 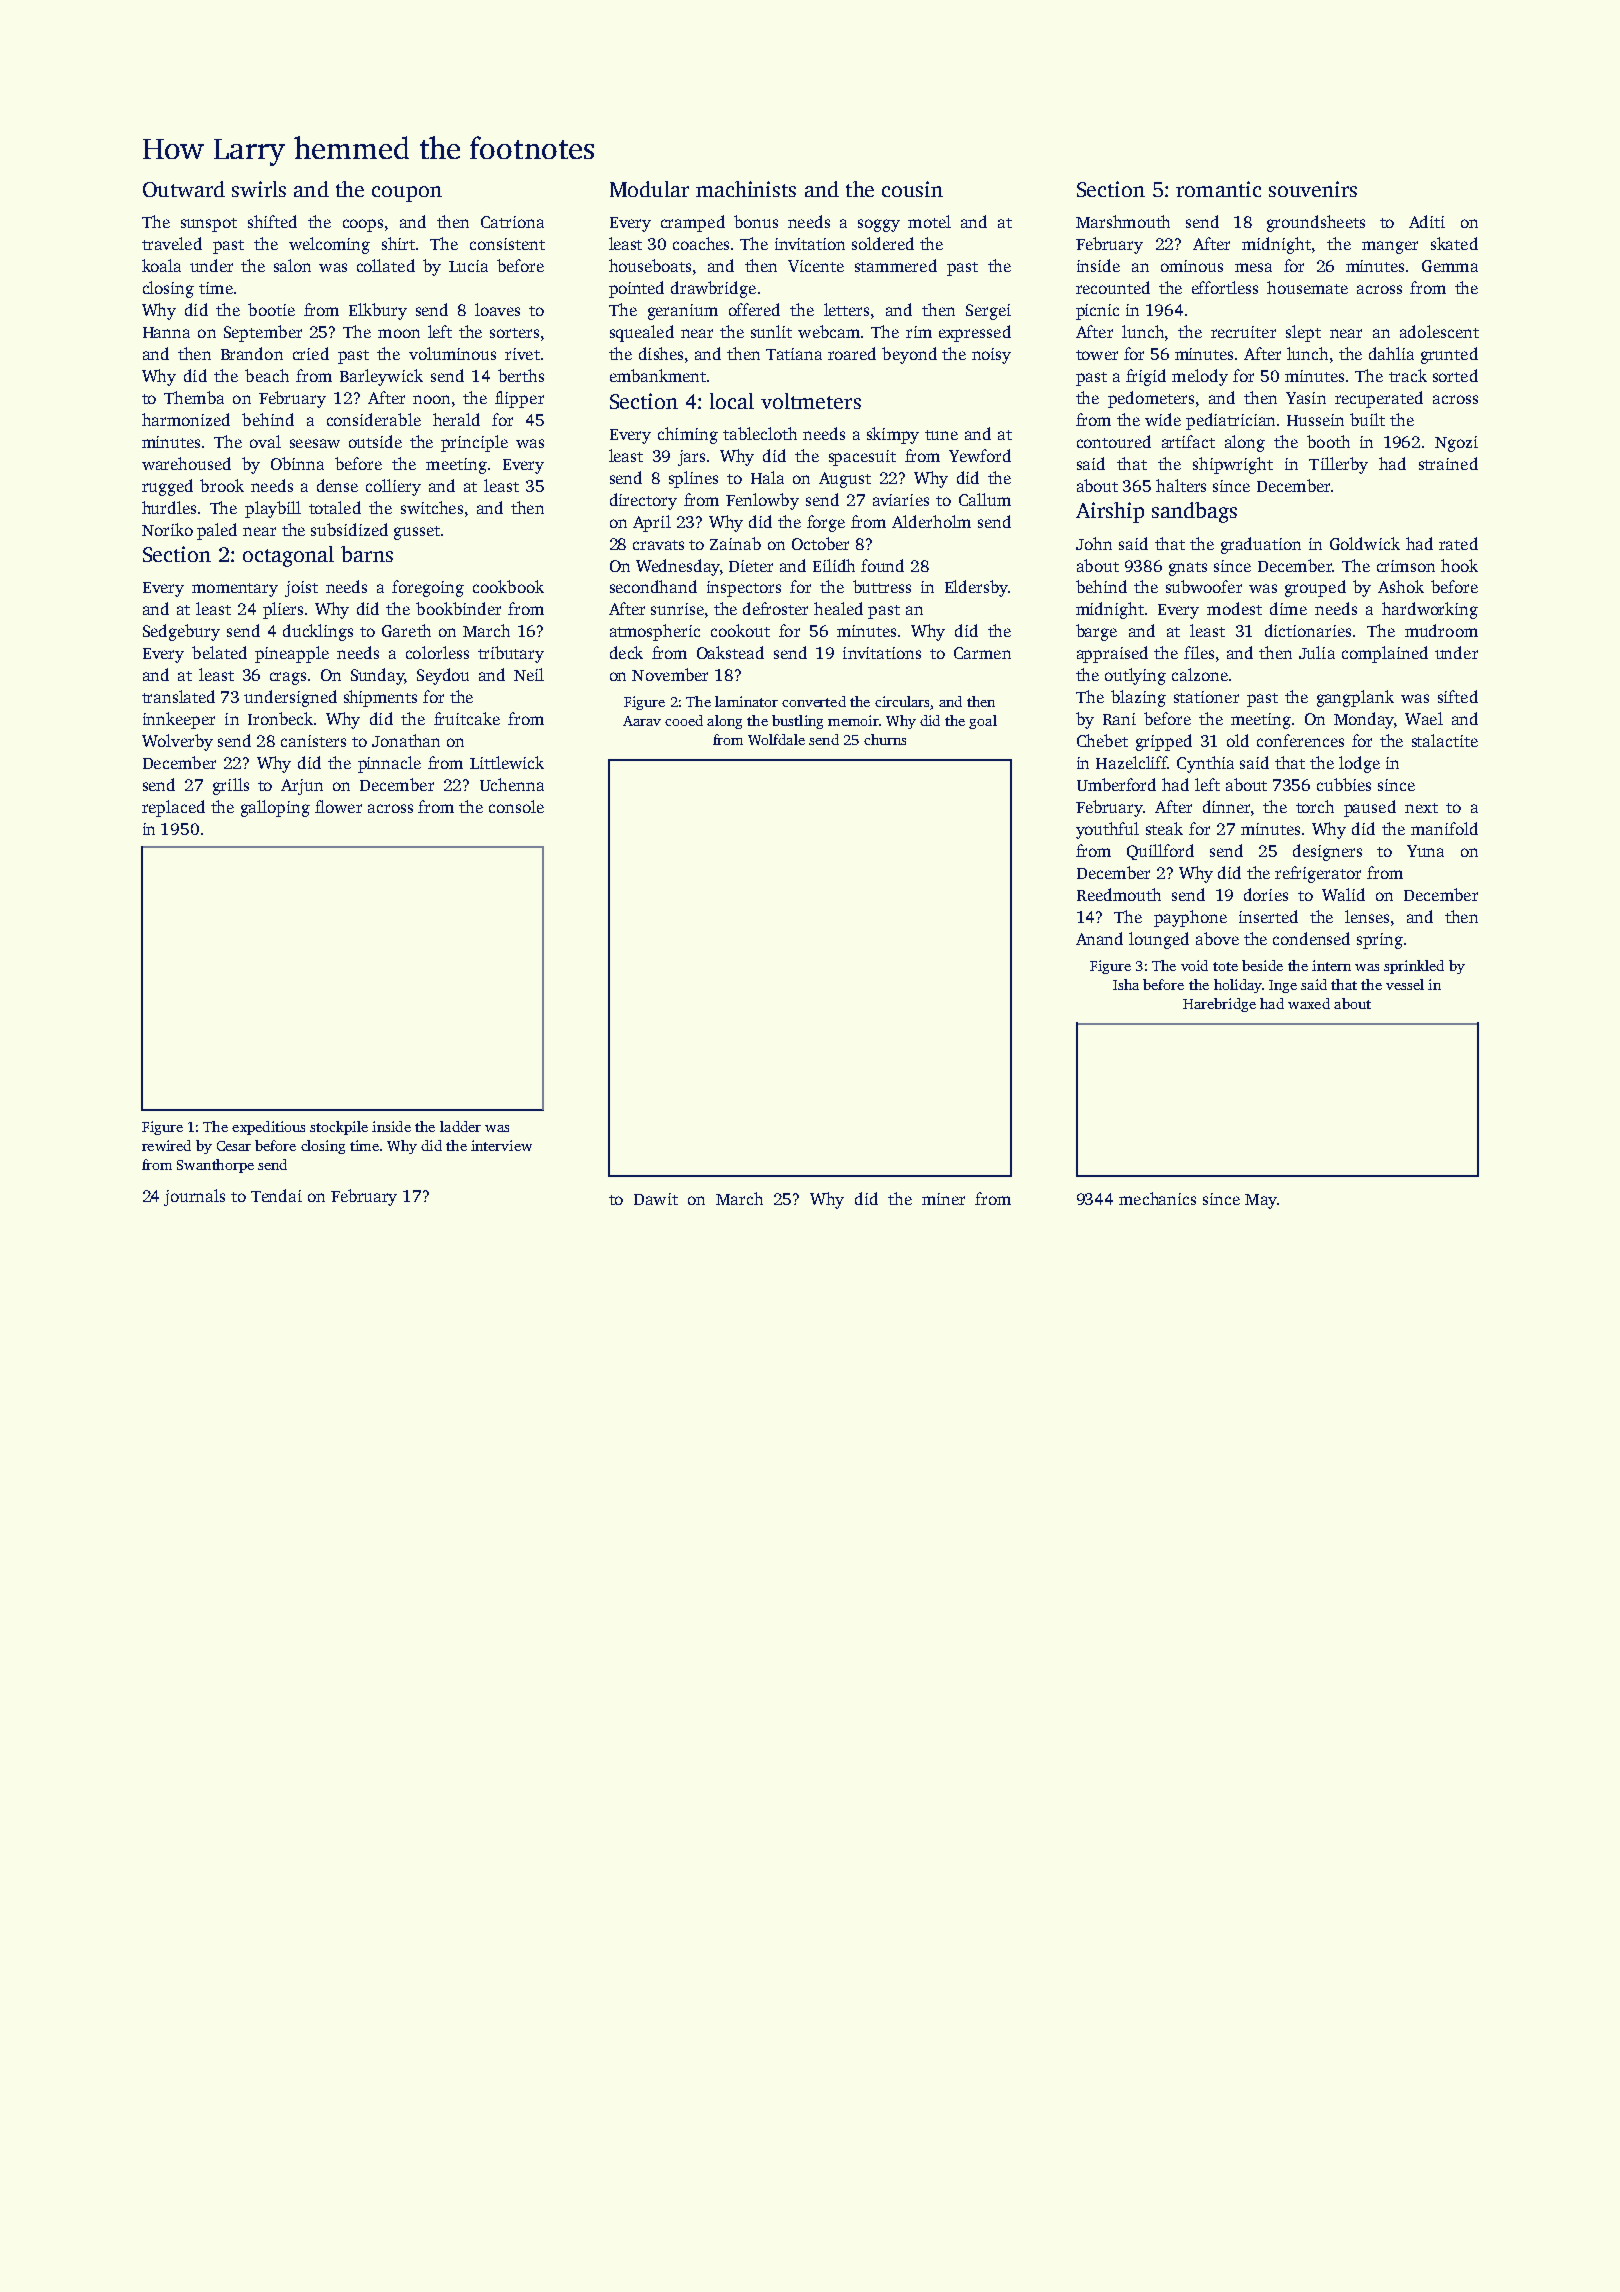 I want to click on stalactite, so click(x=1445, y=740).
